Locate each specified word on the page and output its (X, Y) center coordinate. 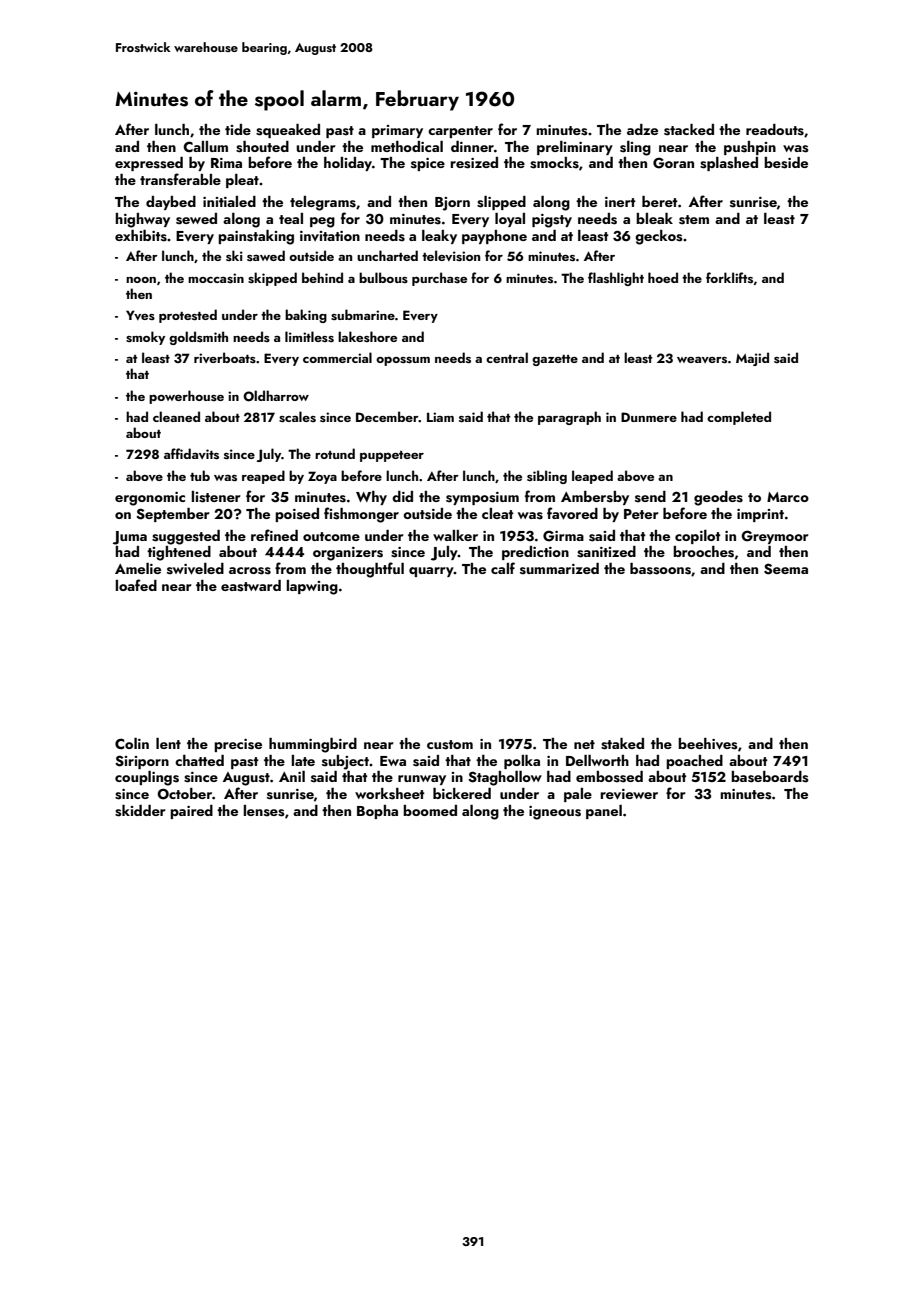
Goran (673, 163)
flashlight (616, 279)
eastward (251, 586)
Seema (786, 569)
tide (238, 129)
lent (168, 743)
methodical (407, 146)
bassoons (660, 569)
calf (503, 568)
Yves (140, 315)
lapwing (312, 587)
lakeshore (367, 336)
